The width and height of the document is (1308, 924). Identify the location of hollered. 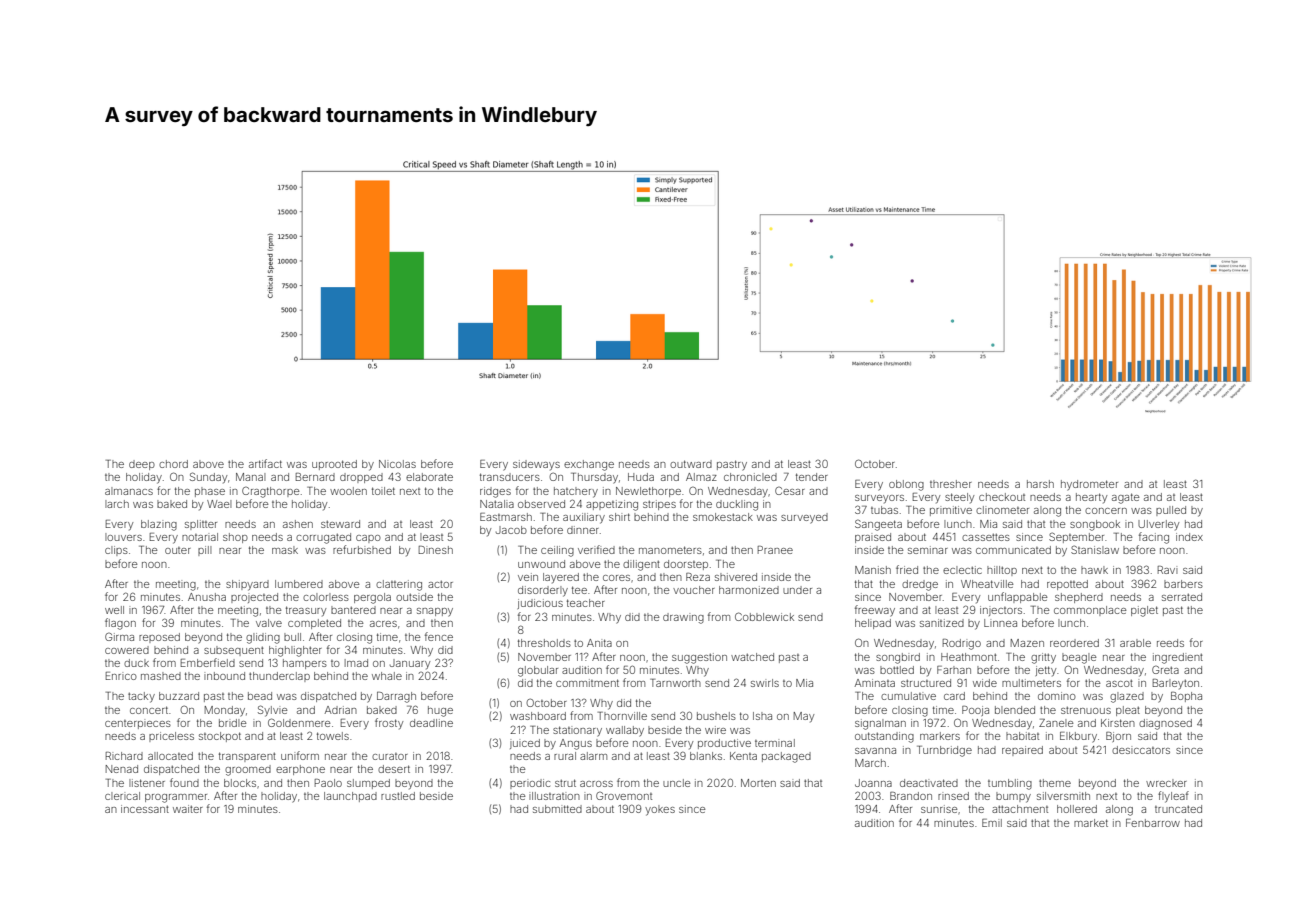
(1077, 809).
